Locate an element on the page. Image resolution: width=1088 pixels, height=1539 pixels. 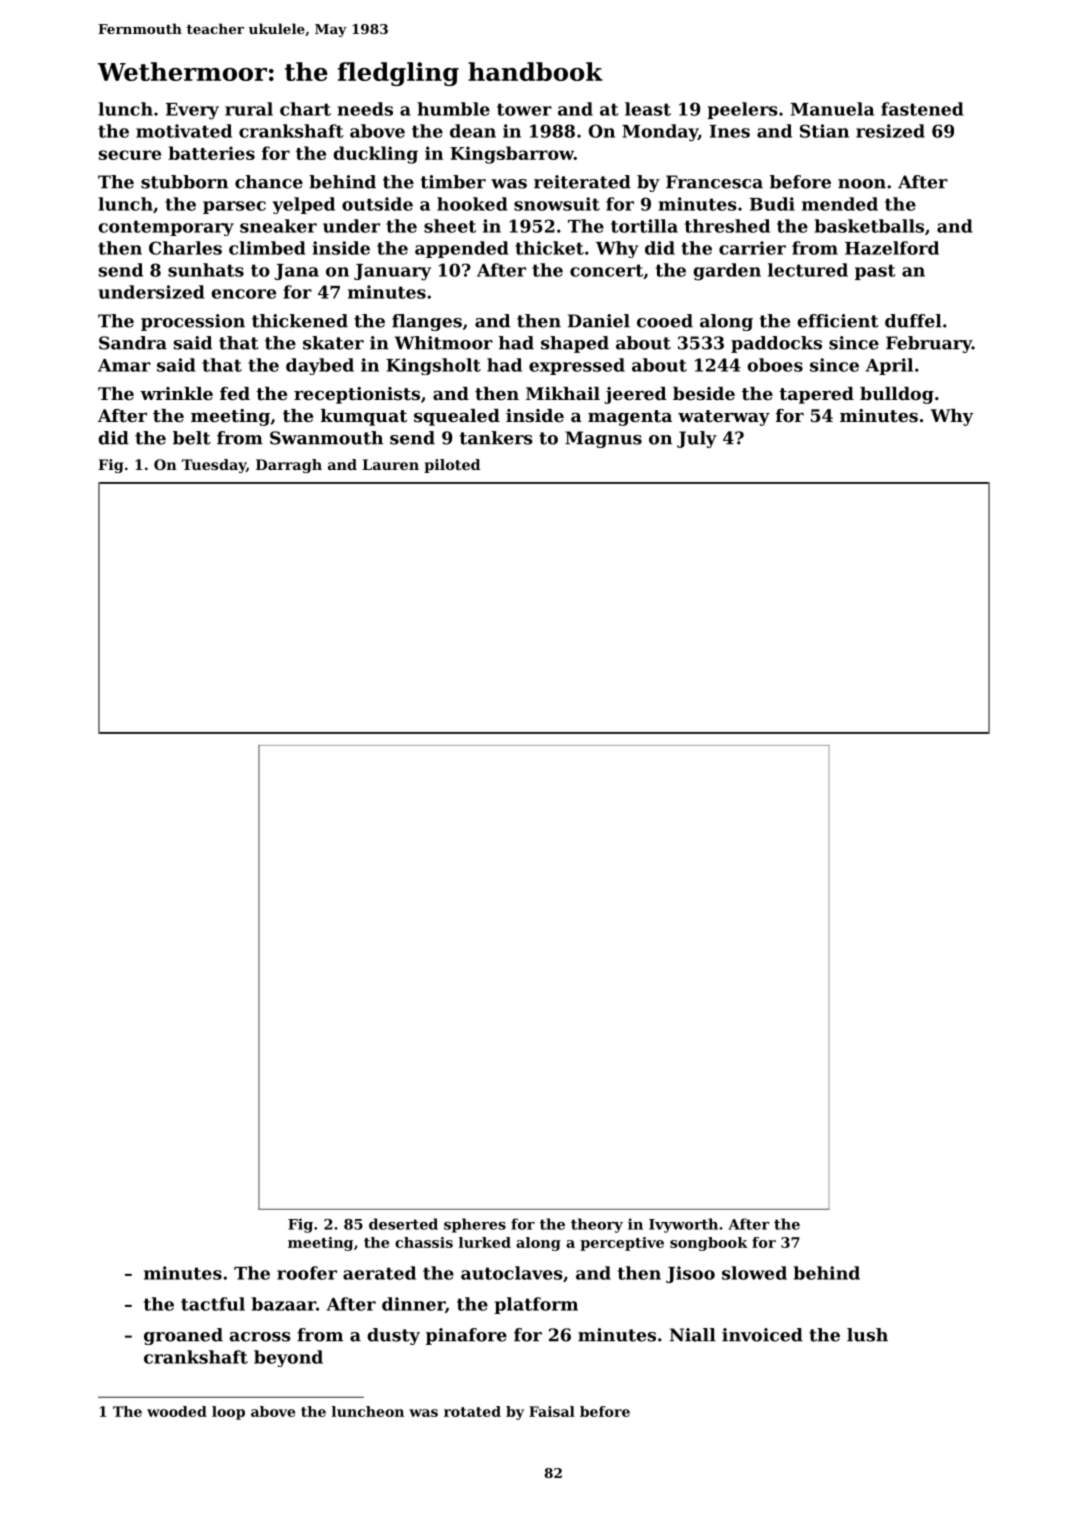
lush is located at coordinates (867, 1335).
